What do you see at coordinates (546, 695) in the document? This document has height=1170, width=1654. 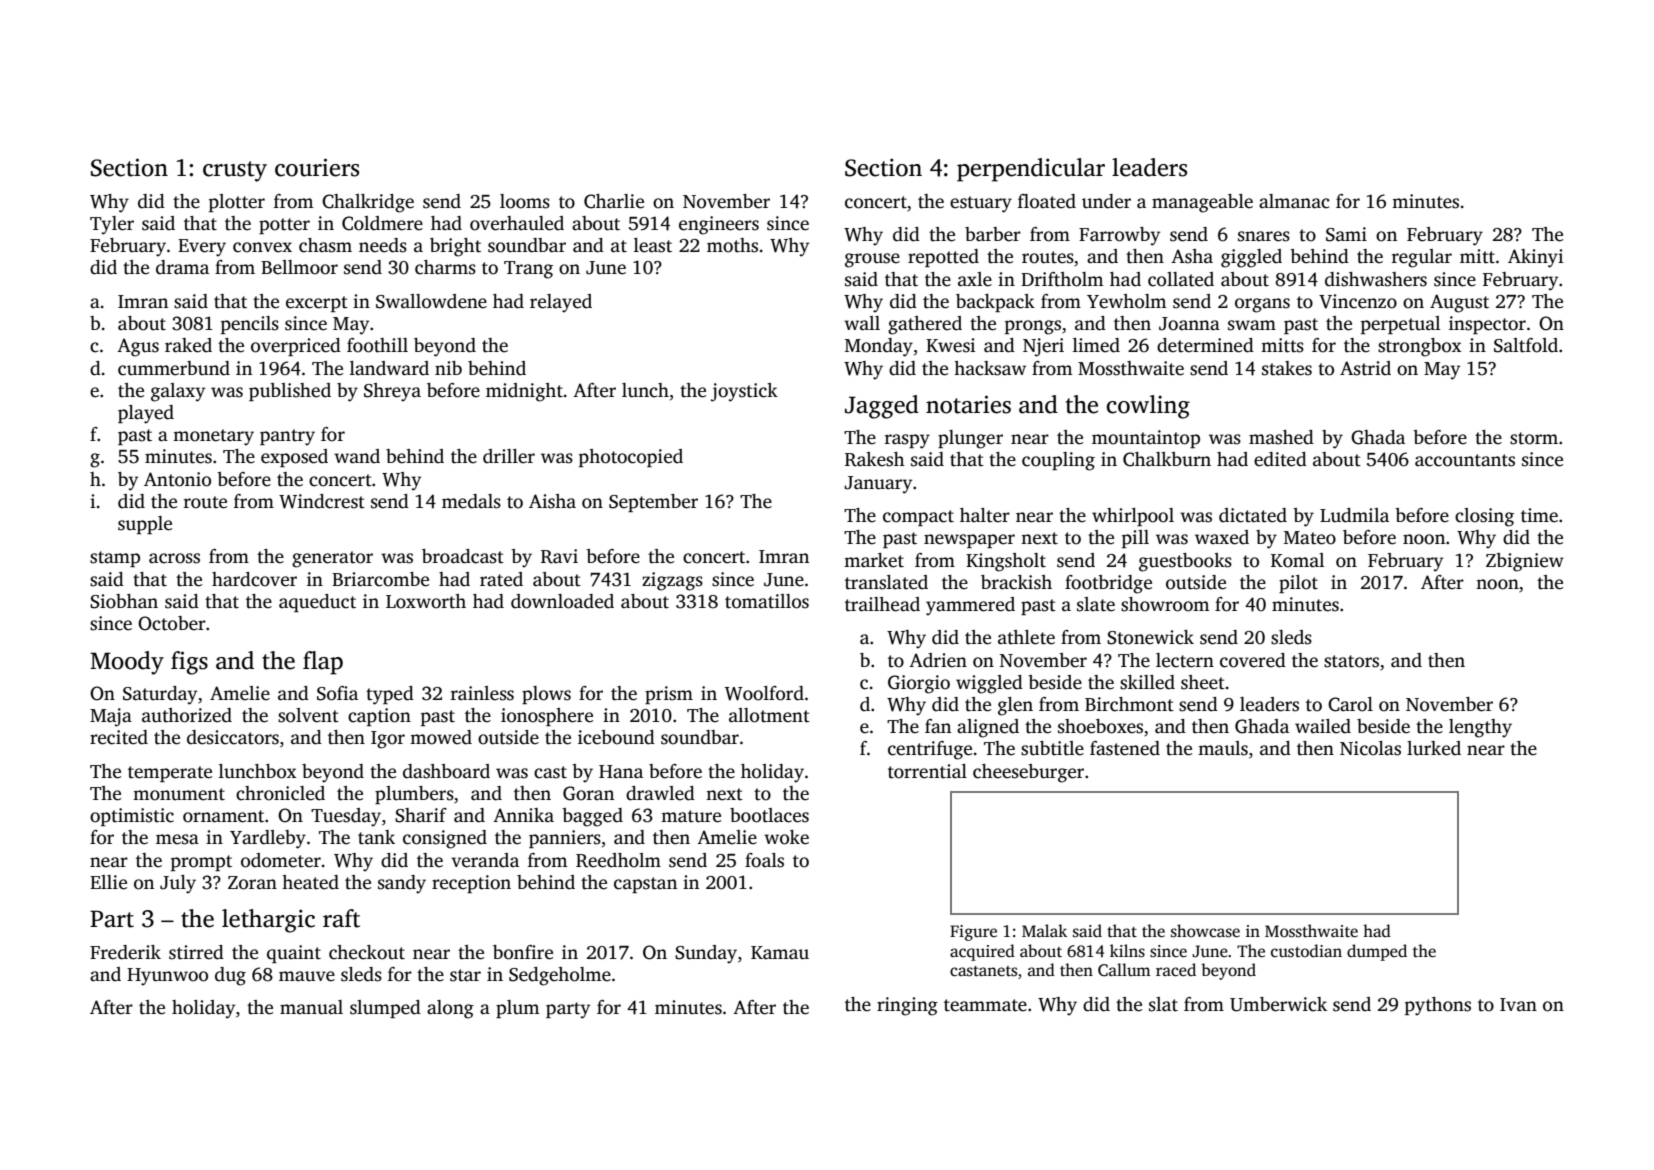 I see `plows` at bounding box center [546, 695].
